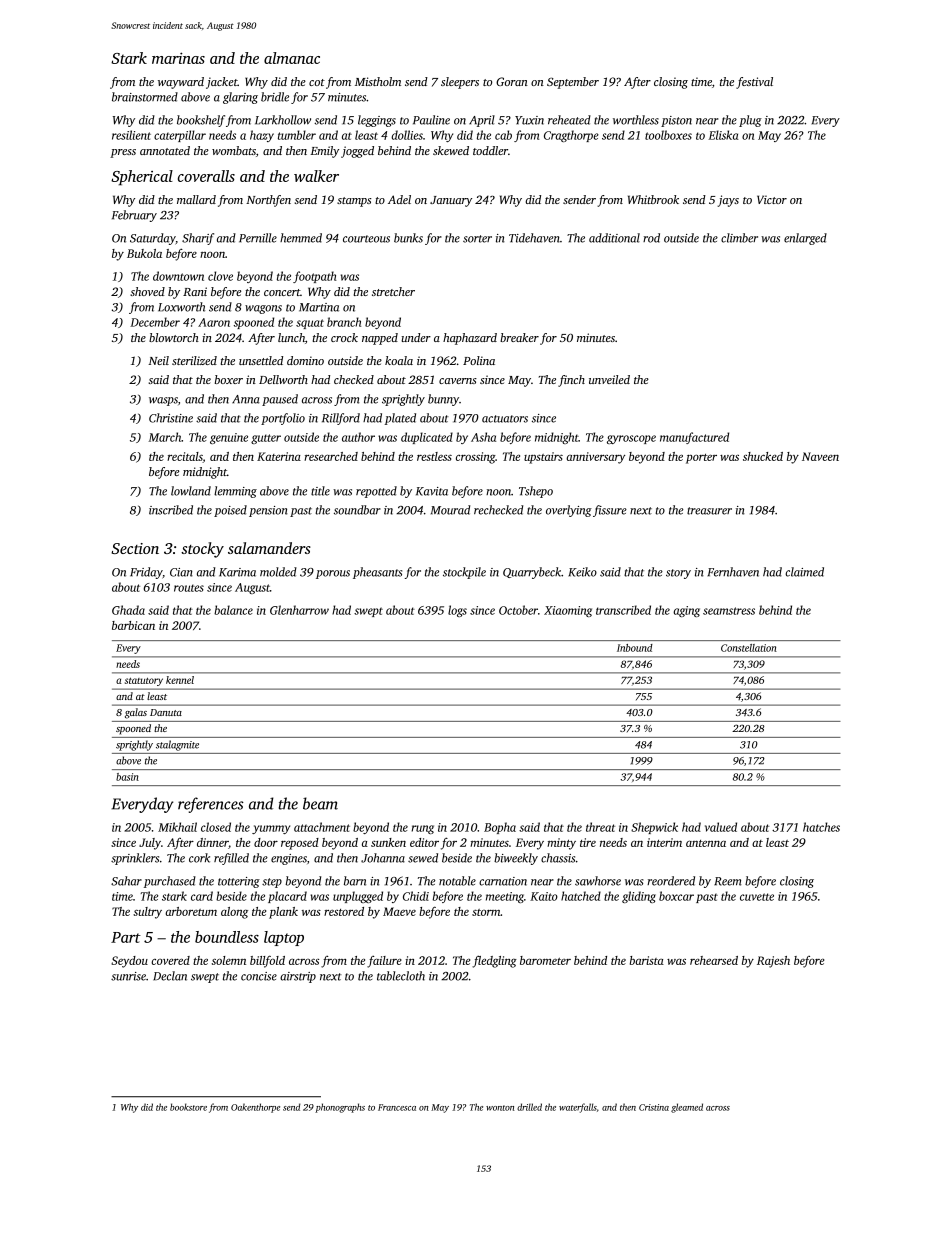  Describe the element at coordinates (505, 419) in the screenshot. I see `actuators` at that location.
